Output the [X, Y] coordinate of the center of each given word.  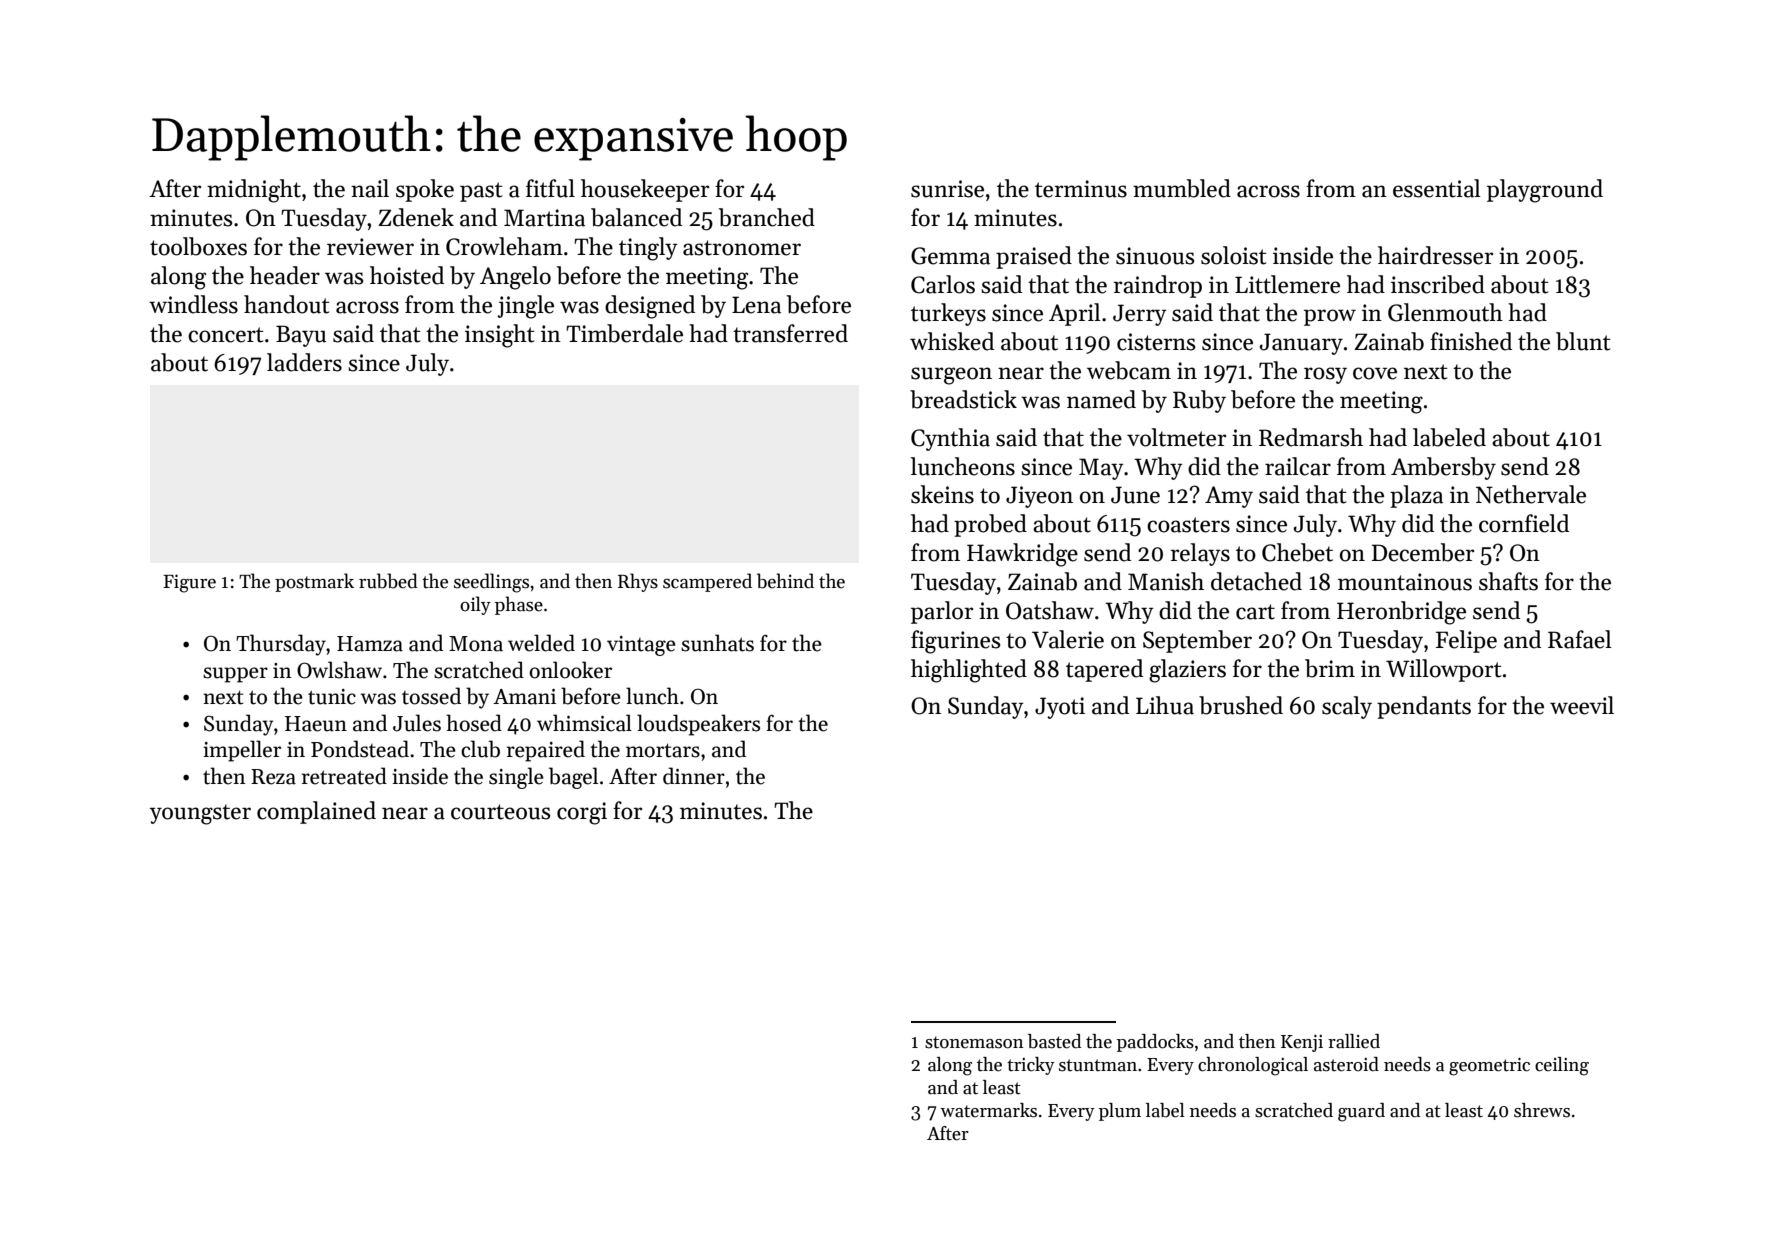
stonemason [974, 1042]
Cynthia [950, 439]
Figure [189, 583]
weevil [1582, 705]
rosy [1325, 375]
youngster [200, 814]
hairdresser [1435, 255]
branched [767, 217]
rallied [1354, 1041]
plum [1120, 1112]
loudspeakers [698, 725]
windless [193, 304]
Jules [417, 723]
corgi [582, 813]
